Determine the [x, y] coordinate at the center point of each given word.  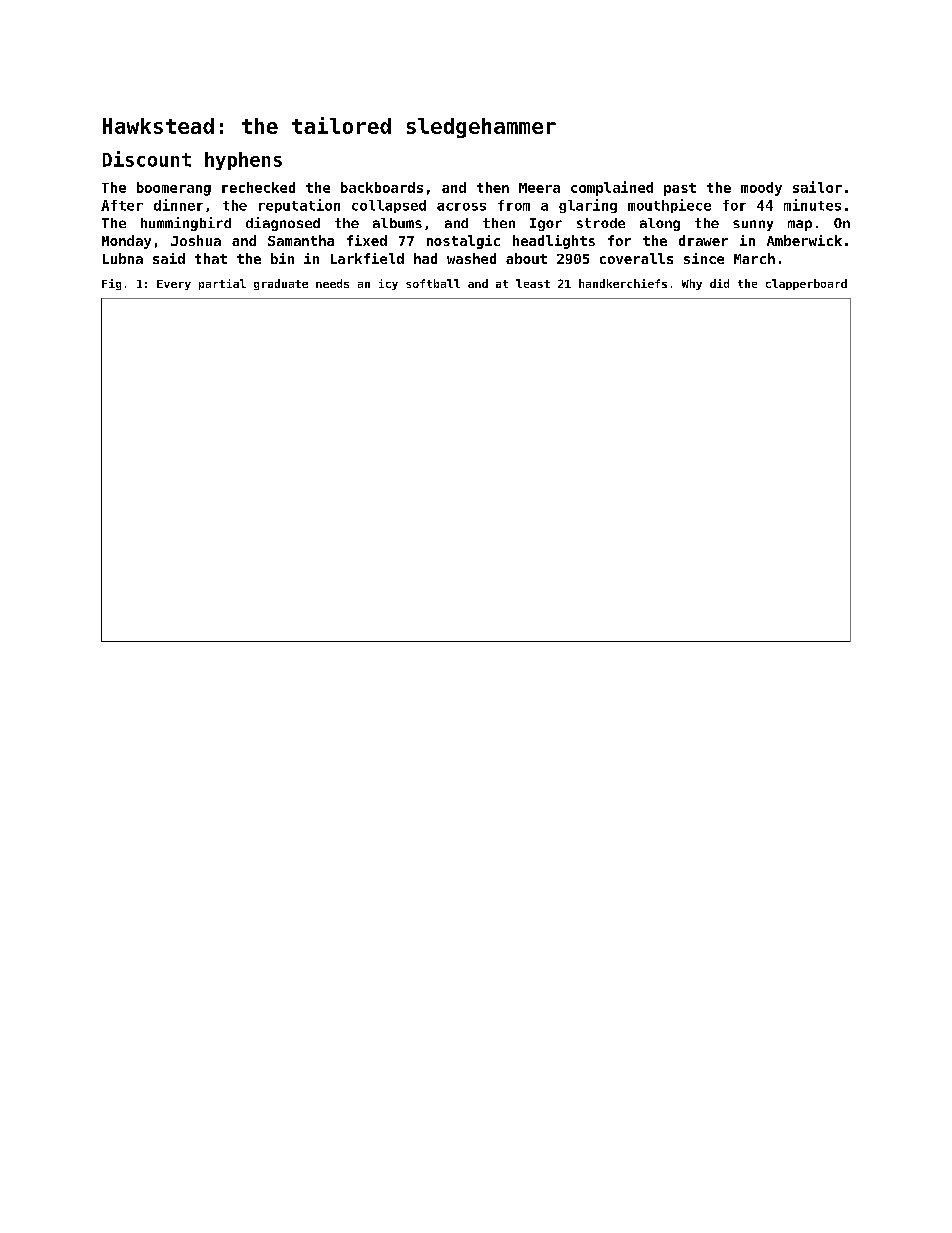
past [680, 189]
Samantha [301, 240]
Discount [147, 159]
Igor [546, 224]
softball [433, 283]
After [122, 205]
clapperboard [806, 284]
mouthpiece [669, 206]
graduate [281, 284]
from [514, 205]
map [800, 225]
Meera [539, 188]
